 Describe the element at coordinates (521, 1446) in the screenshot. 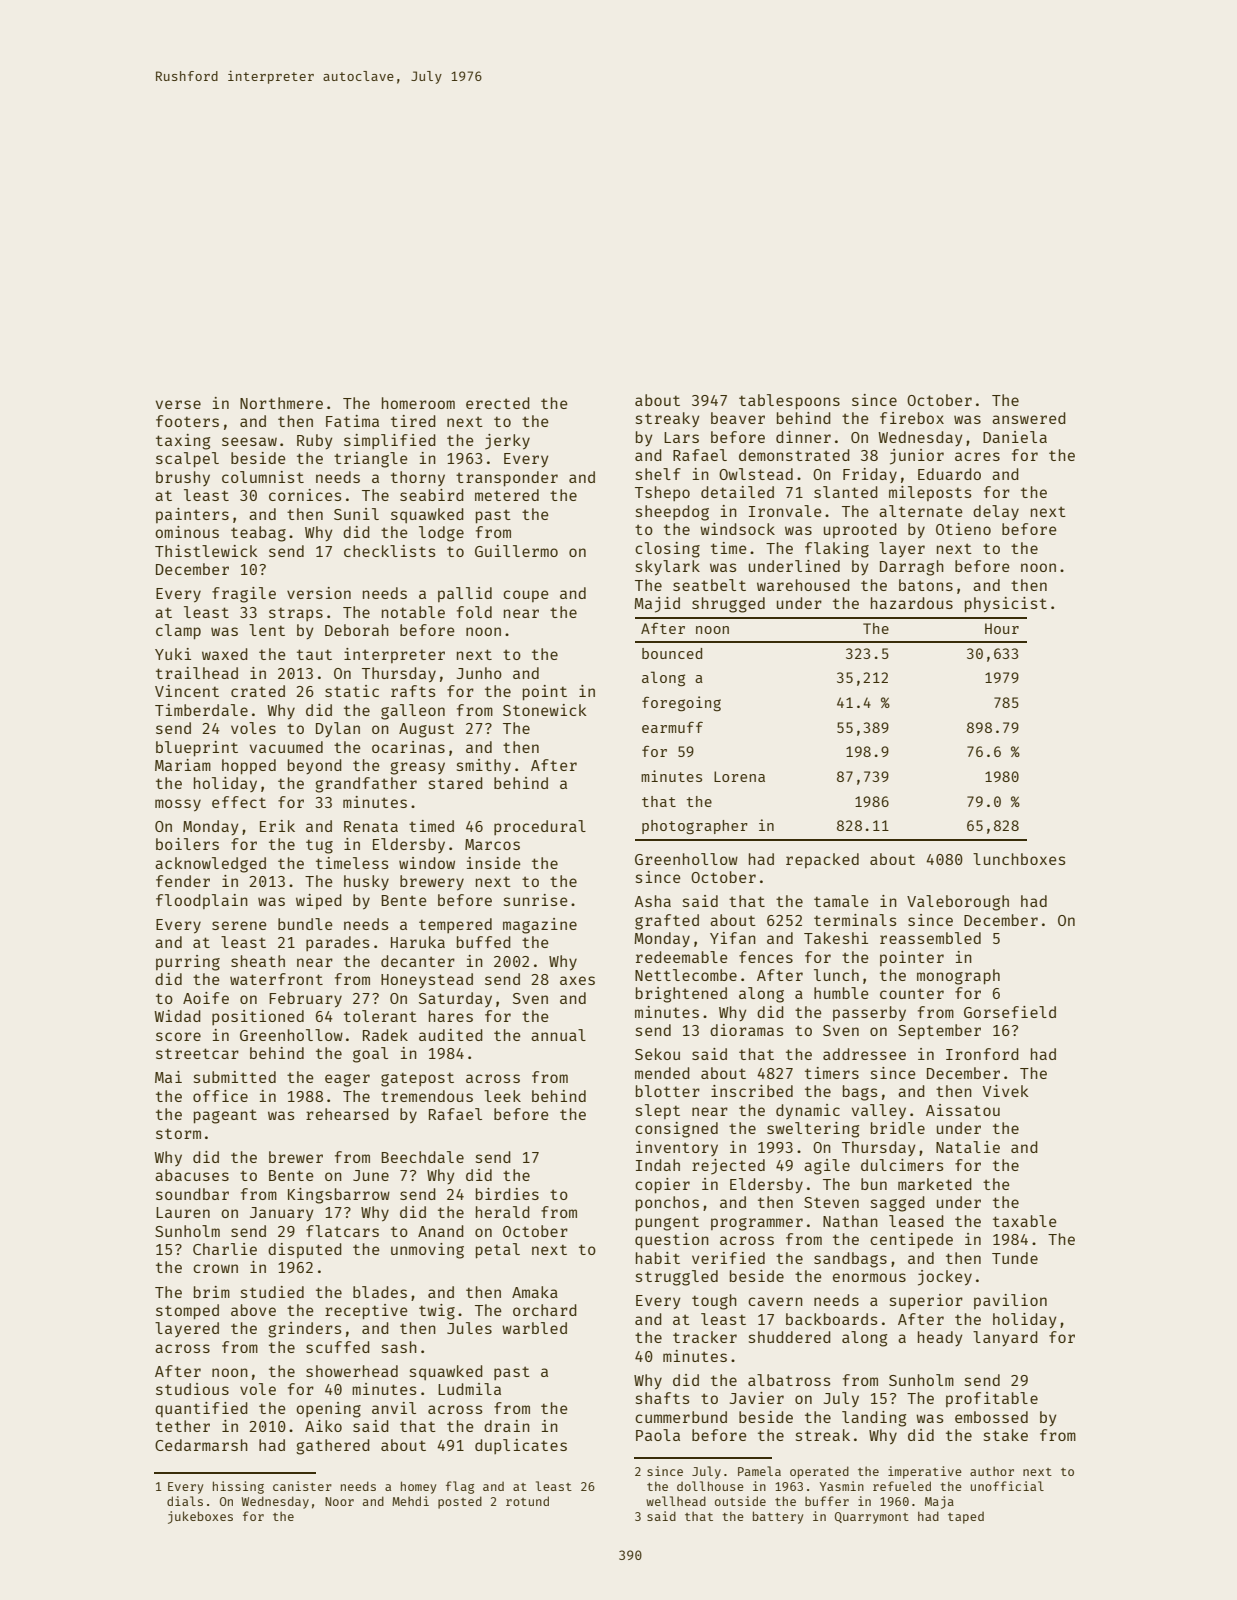

I see `duplicates` at that location.
